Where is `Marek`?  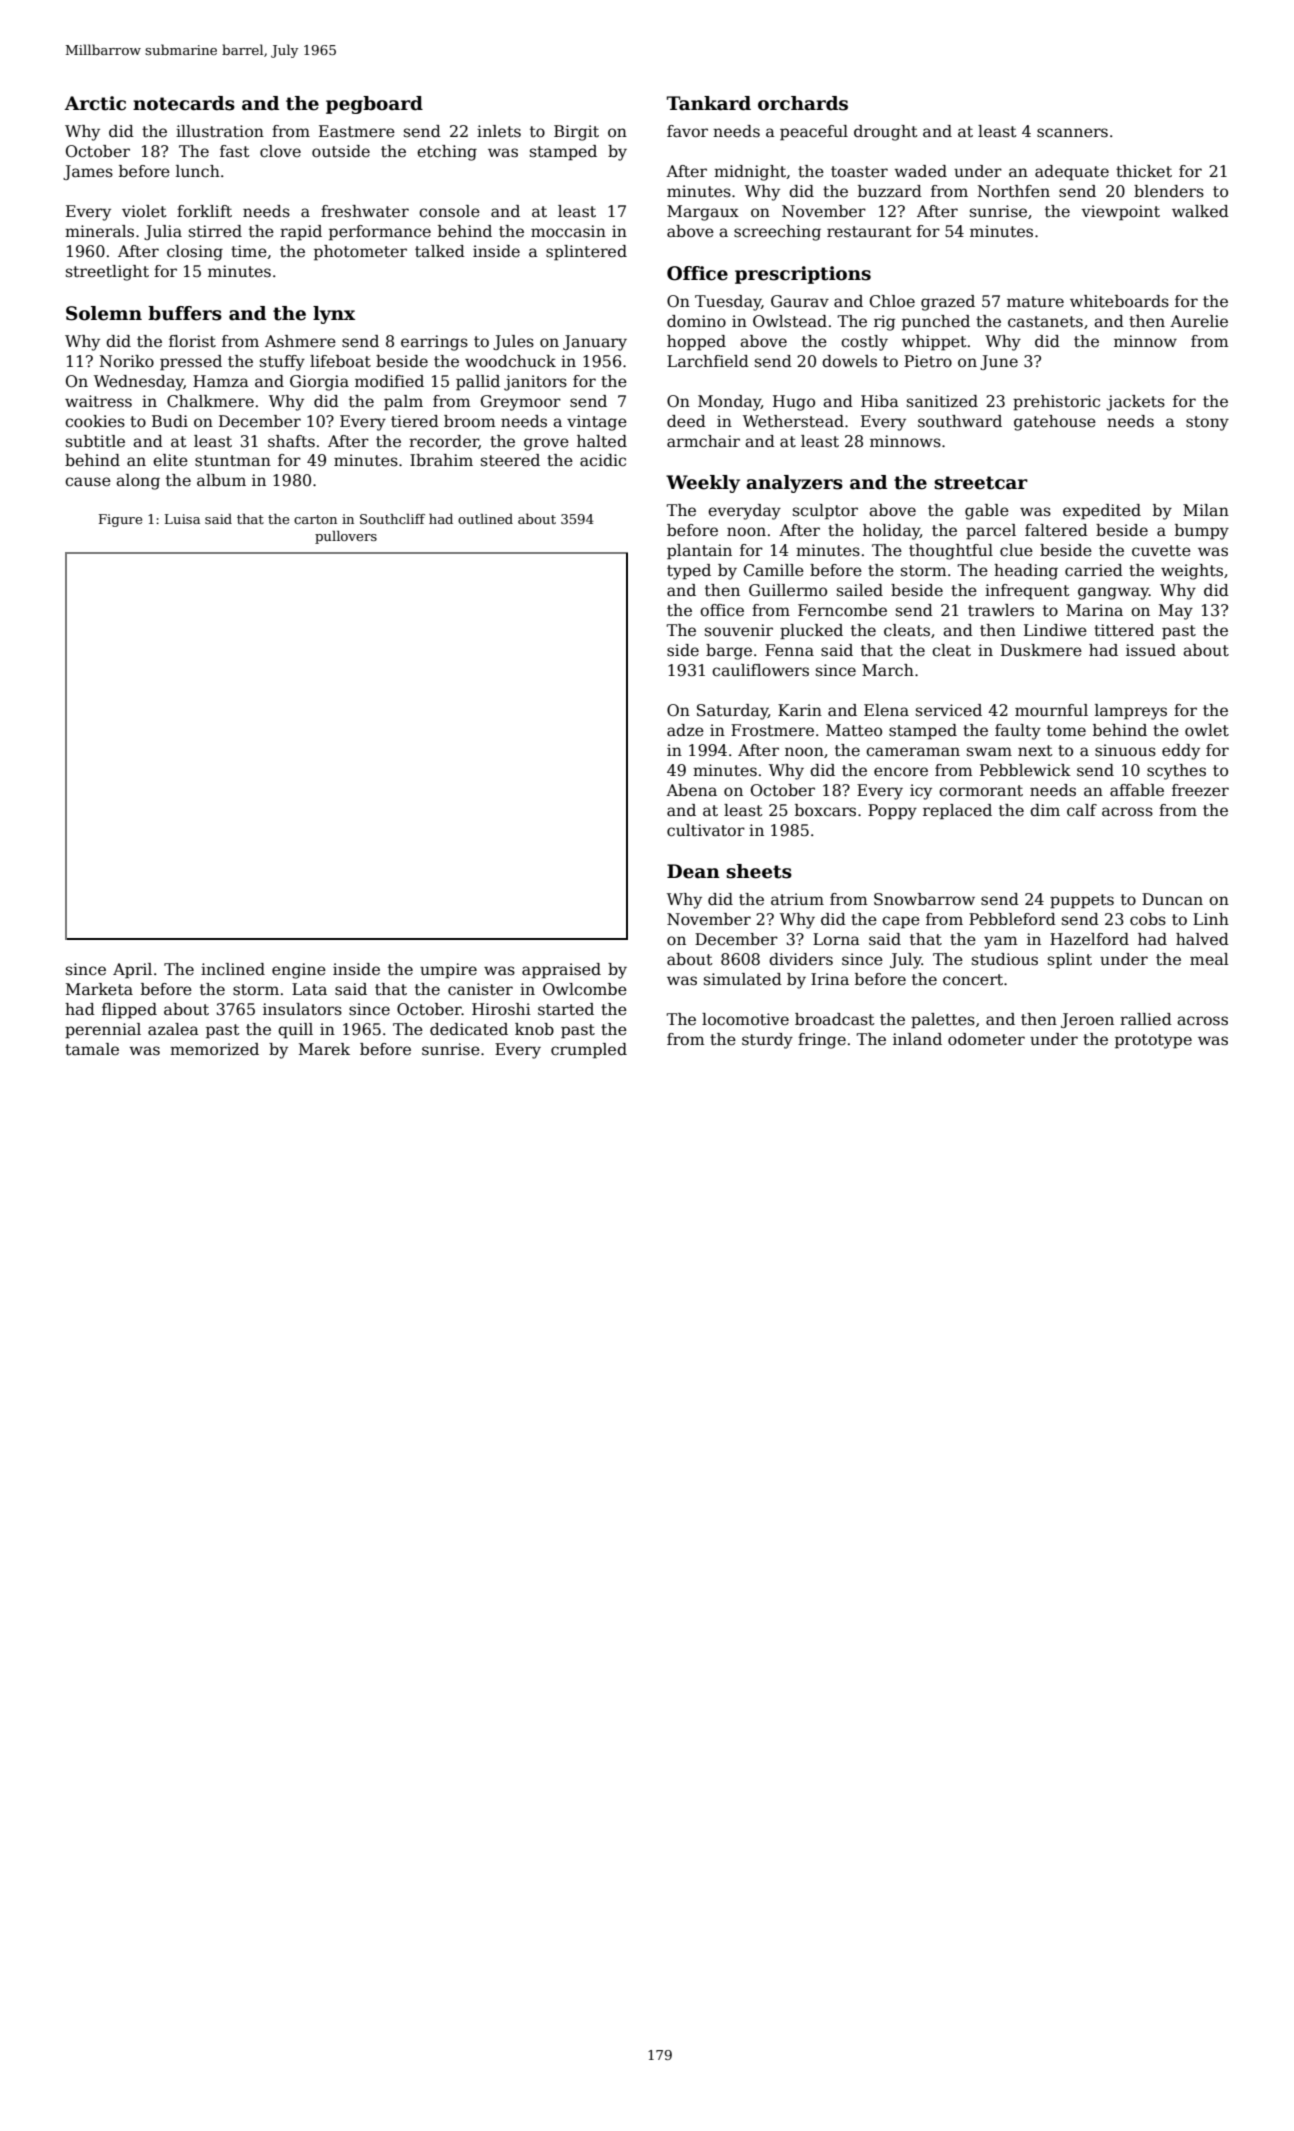
Marek is located at coordinates (324, 1049).
